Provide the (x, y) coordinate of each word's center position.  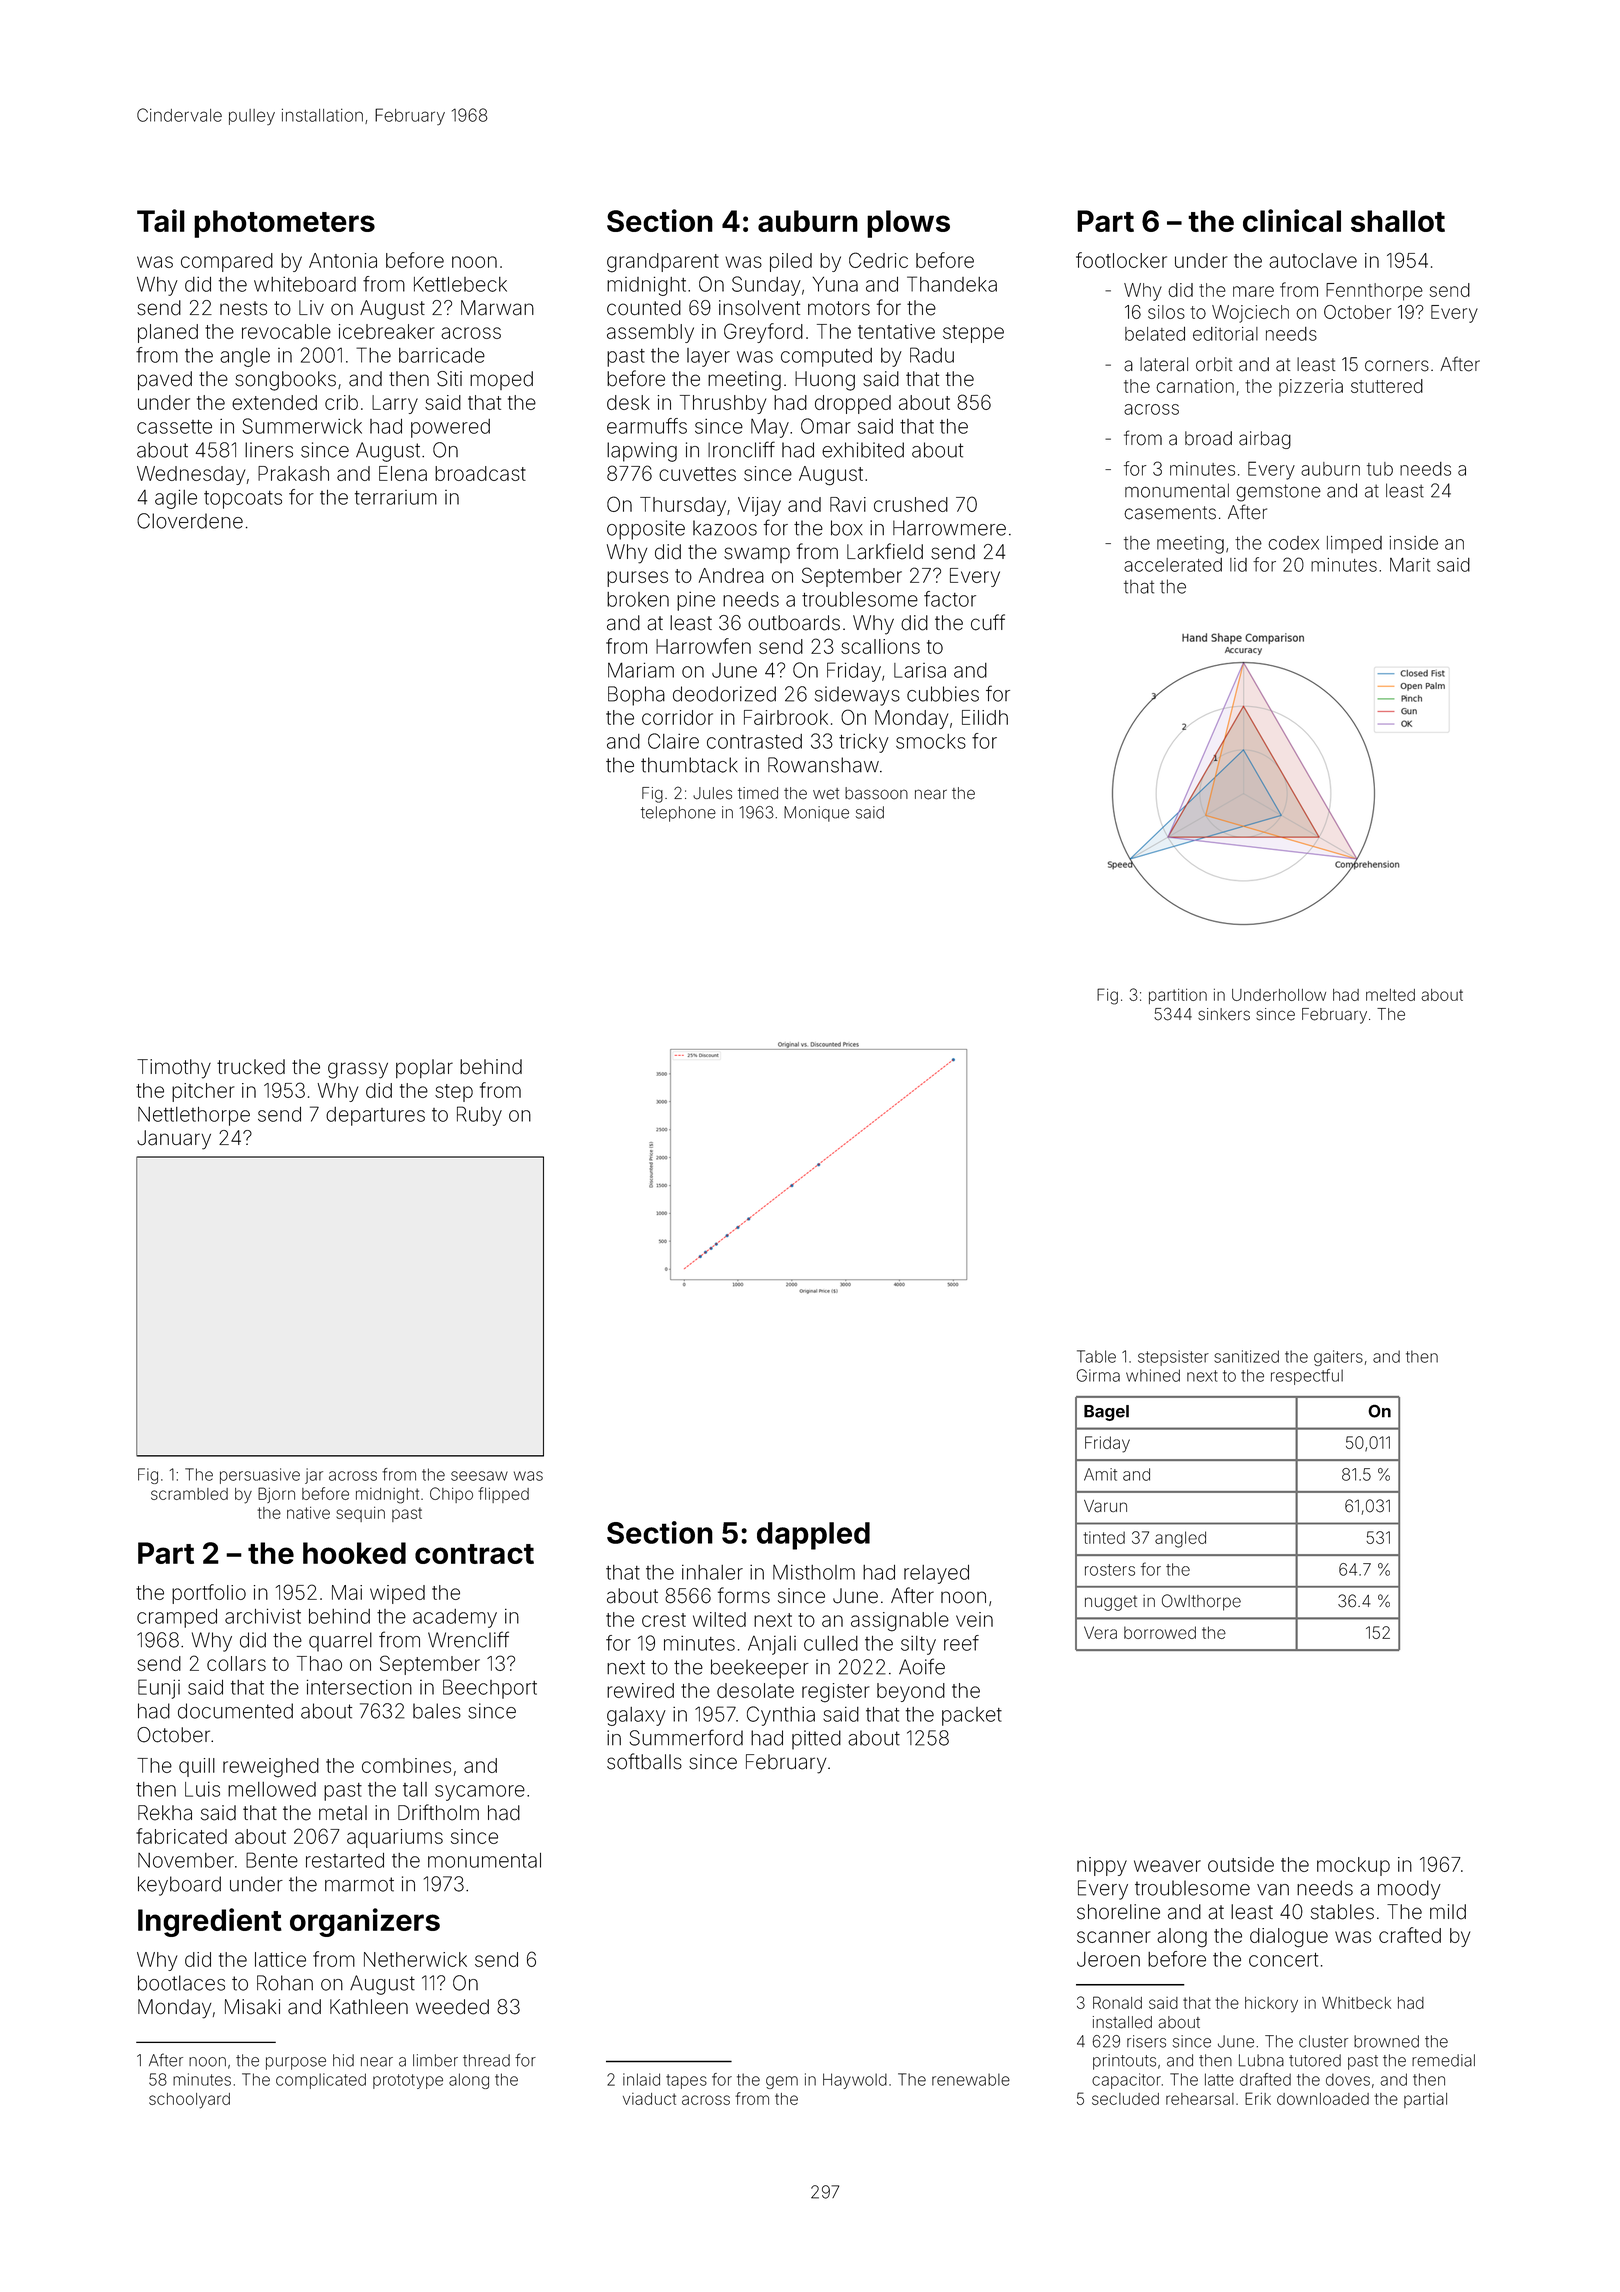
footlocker (1121, 260)
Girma (1098, 1375)
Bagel (1106, 1413)
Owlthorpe (1201, 1602)
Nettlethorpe (194, 1116)
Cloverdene (190, 521)
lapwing (642, 452)
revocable (286, 331)
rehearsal (1200, 2099)
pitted (816, 1740)
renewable (971, 2079)
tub (1380, 469)
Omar (826, 426)
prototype (408, 2081)
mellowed (272, 1789)
